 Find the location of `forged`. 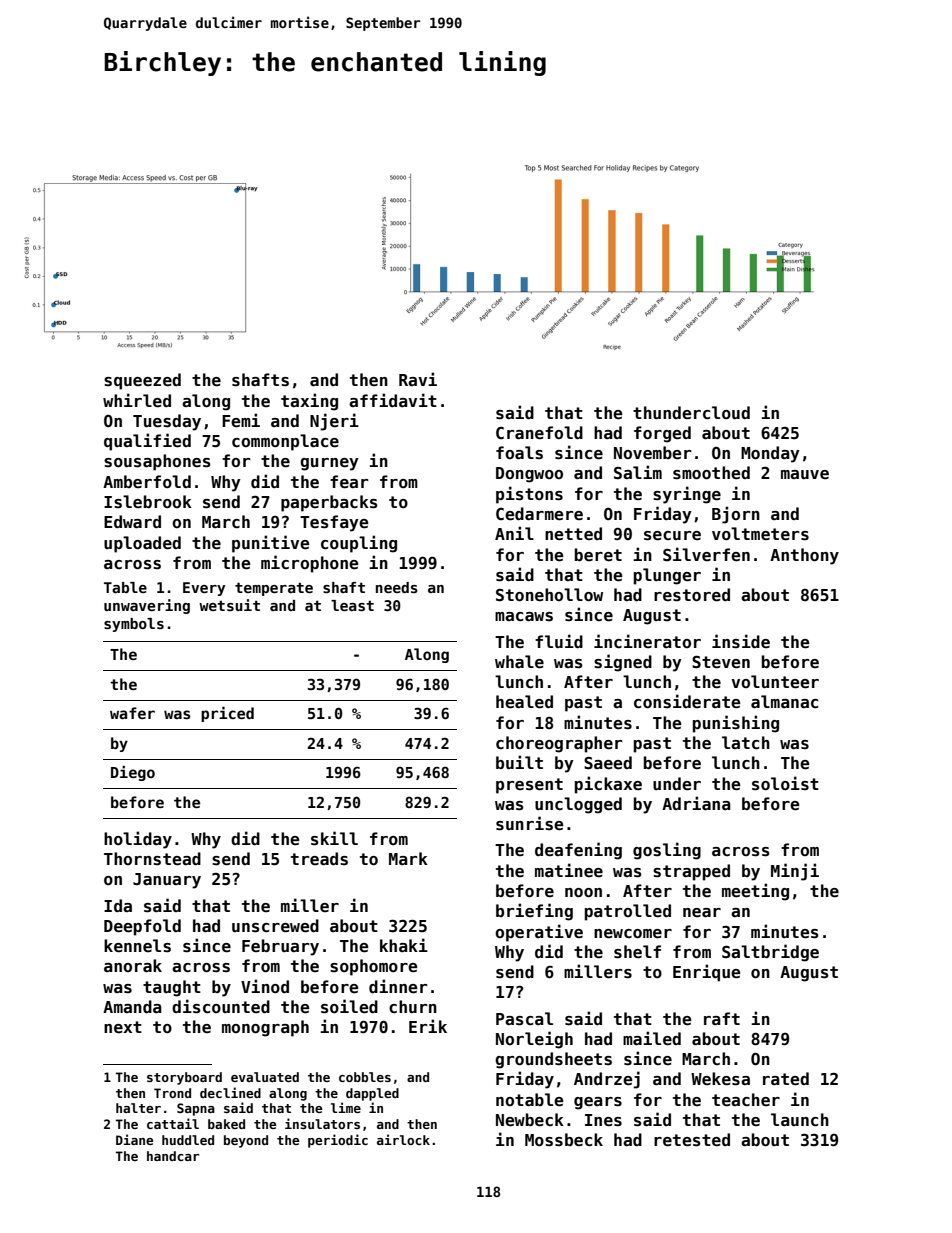

forged is located at coordinates (662, 434).
